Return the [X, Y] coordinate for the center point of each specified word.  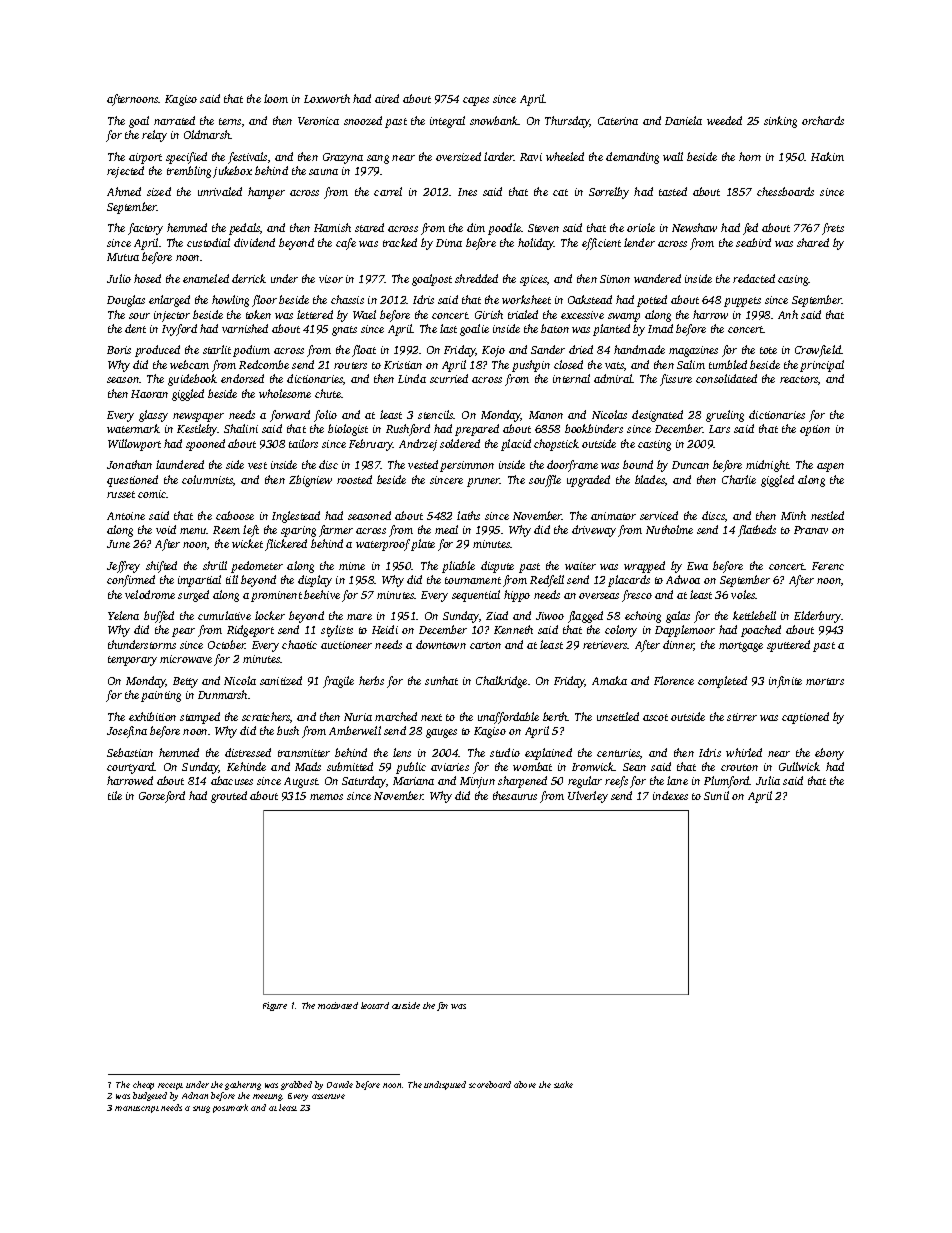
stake [563, 1084]
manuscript [137, 1109]
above [525, 1084]
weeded [724, 120]
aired [387, 98]
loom [276, 98]
